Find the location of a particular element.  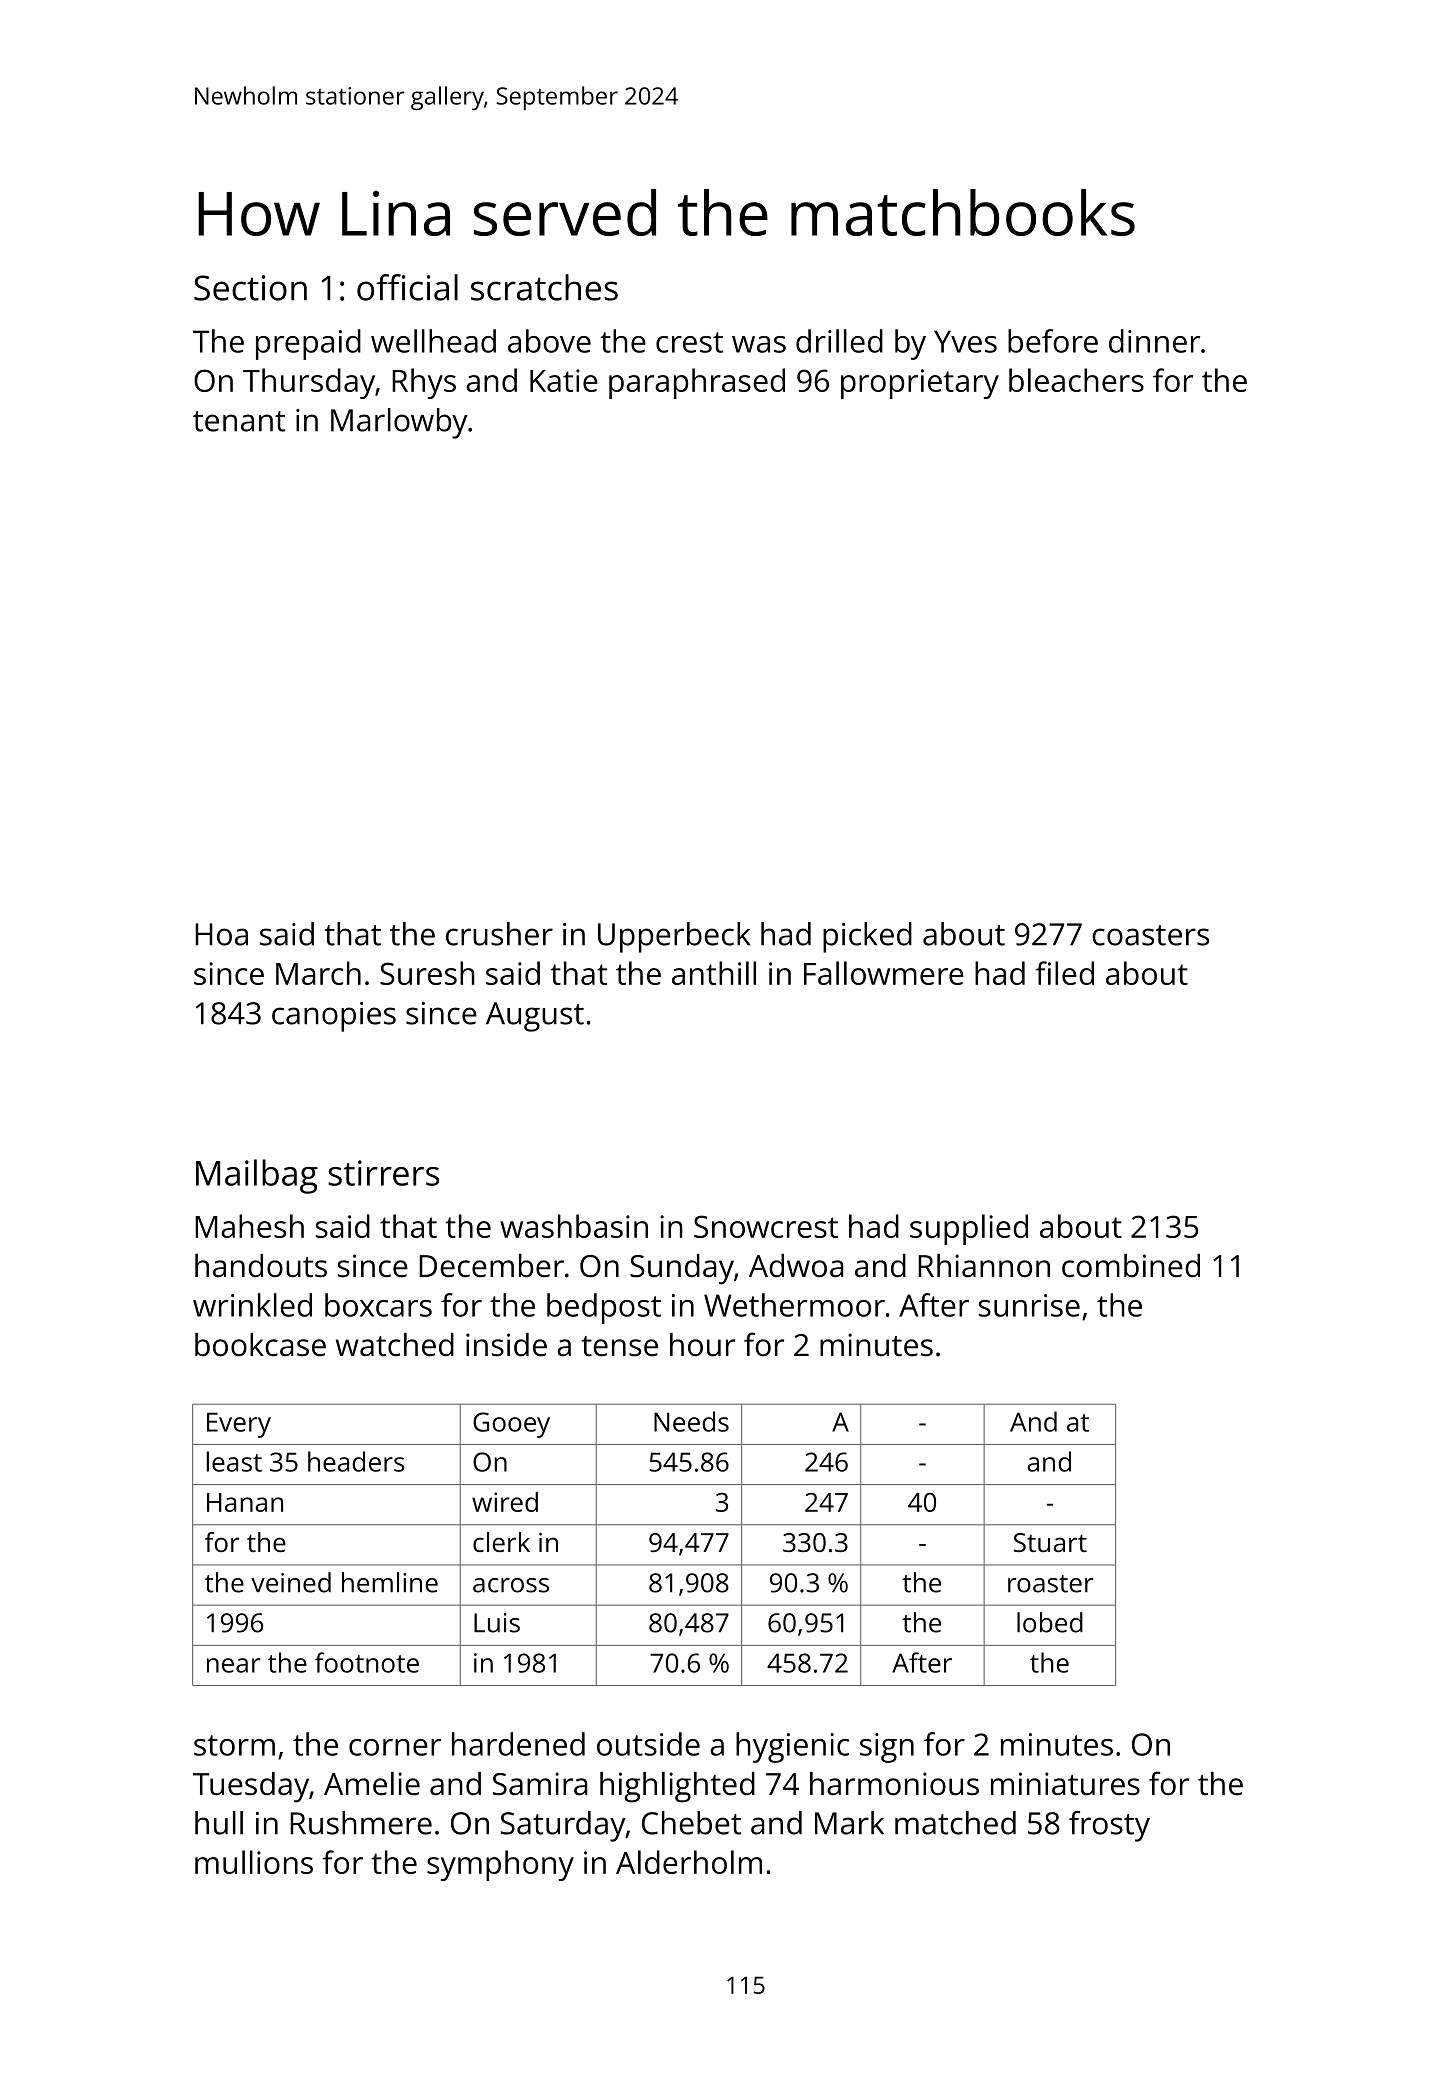

matched is located at coordinates (955, 1823).
